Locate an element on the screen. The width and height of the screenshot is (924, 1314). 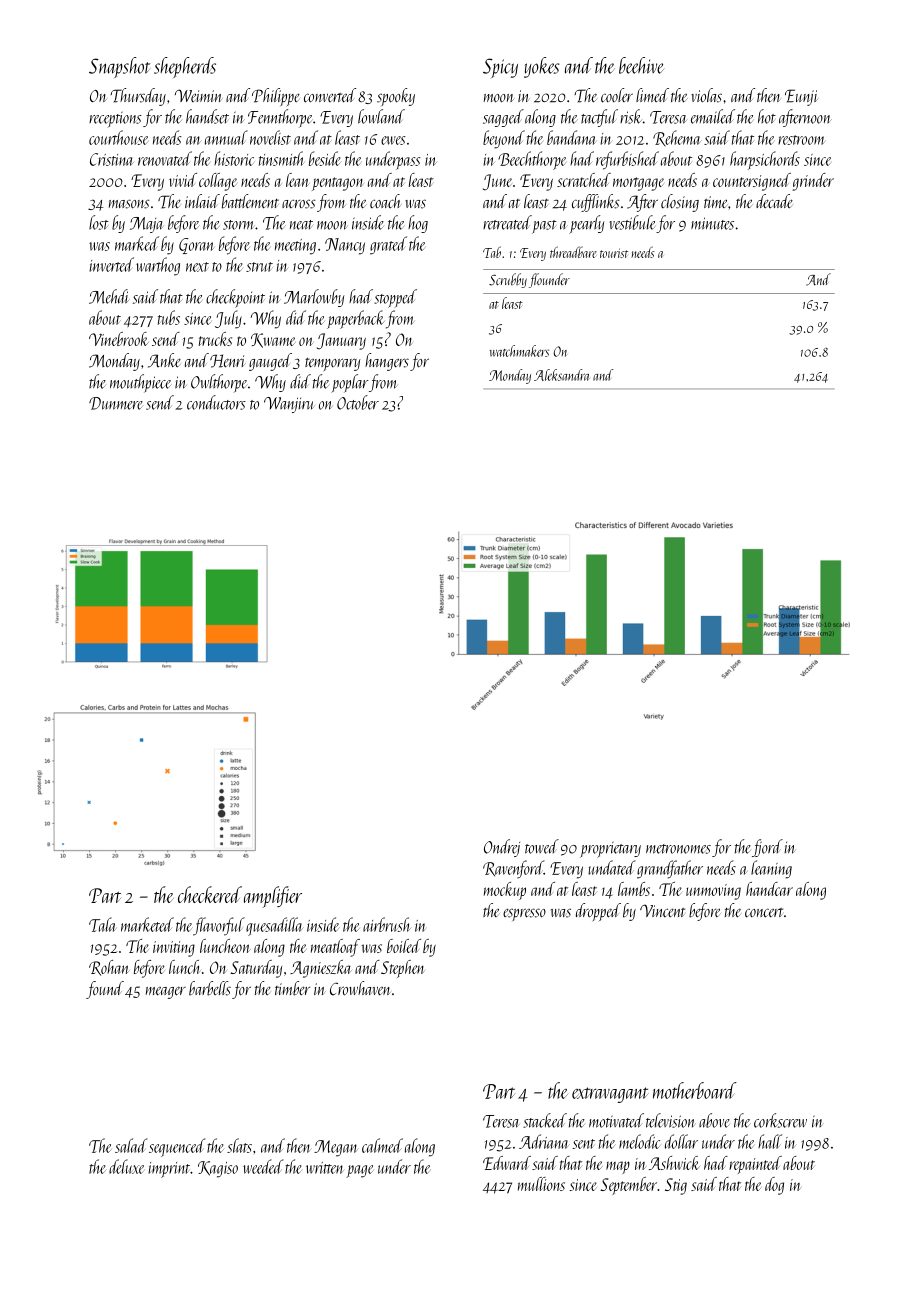
deluxe is located at coordinates (126, 1166).
